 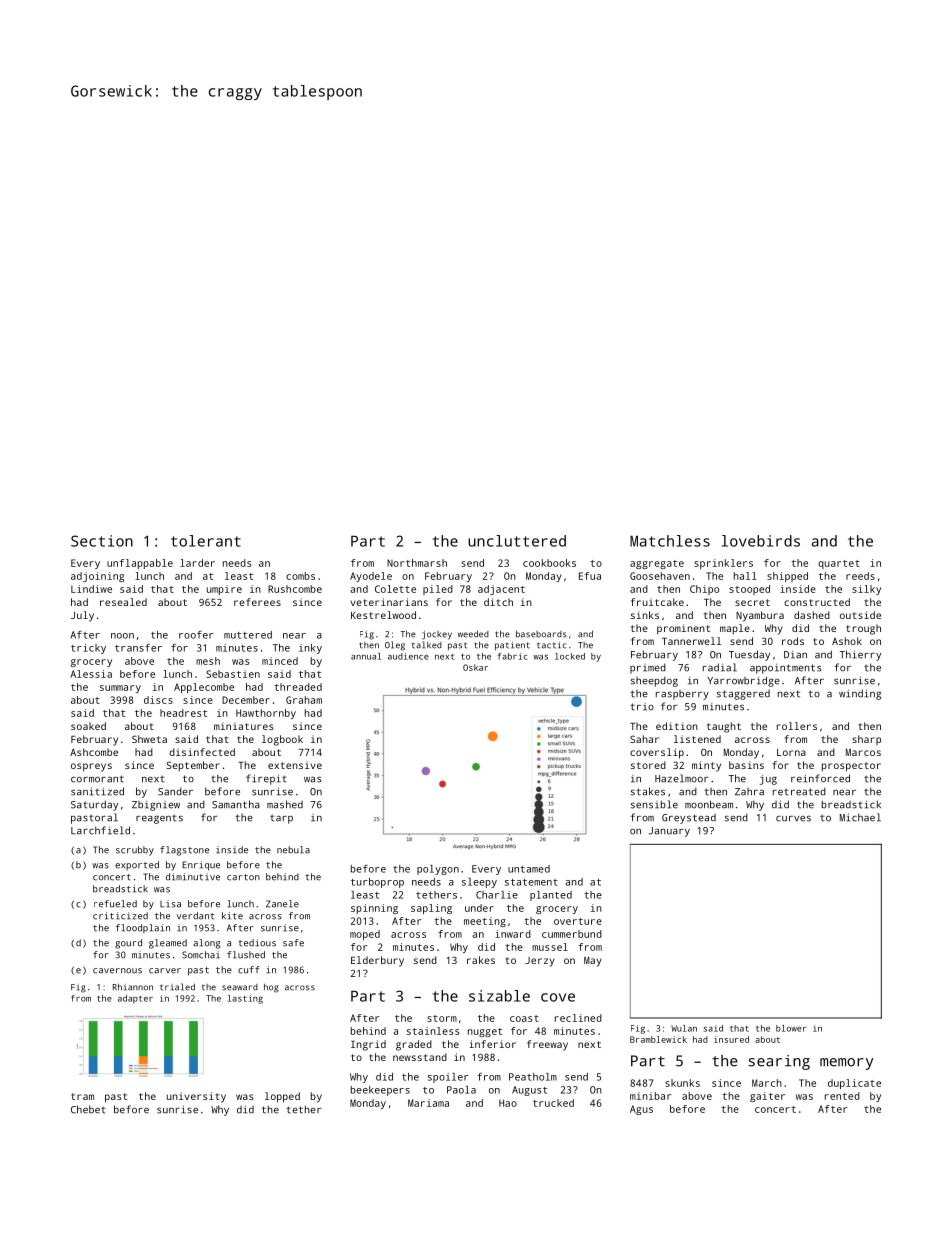 I want to click on logbook, so click(x=282, y=740).
